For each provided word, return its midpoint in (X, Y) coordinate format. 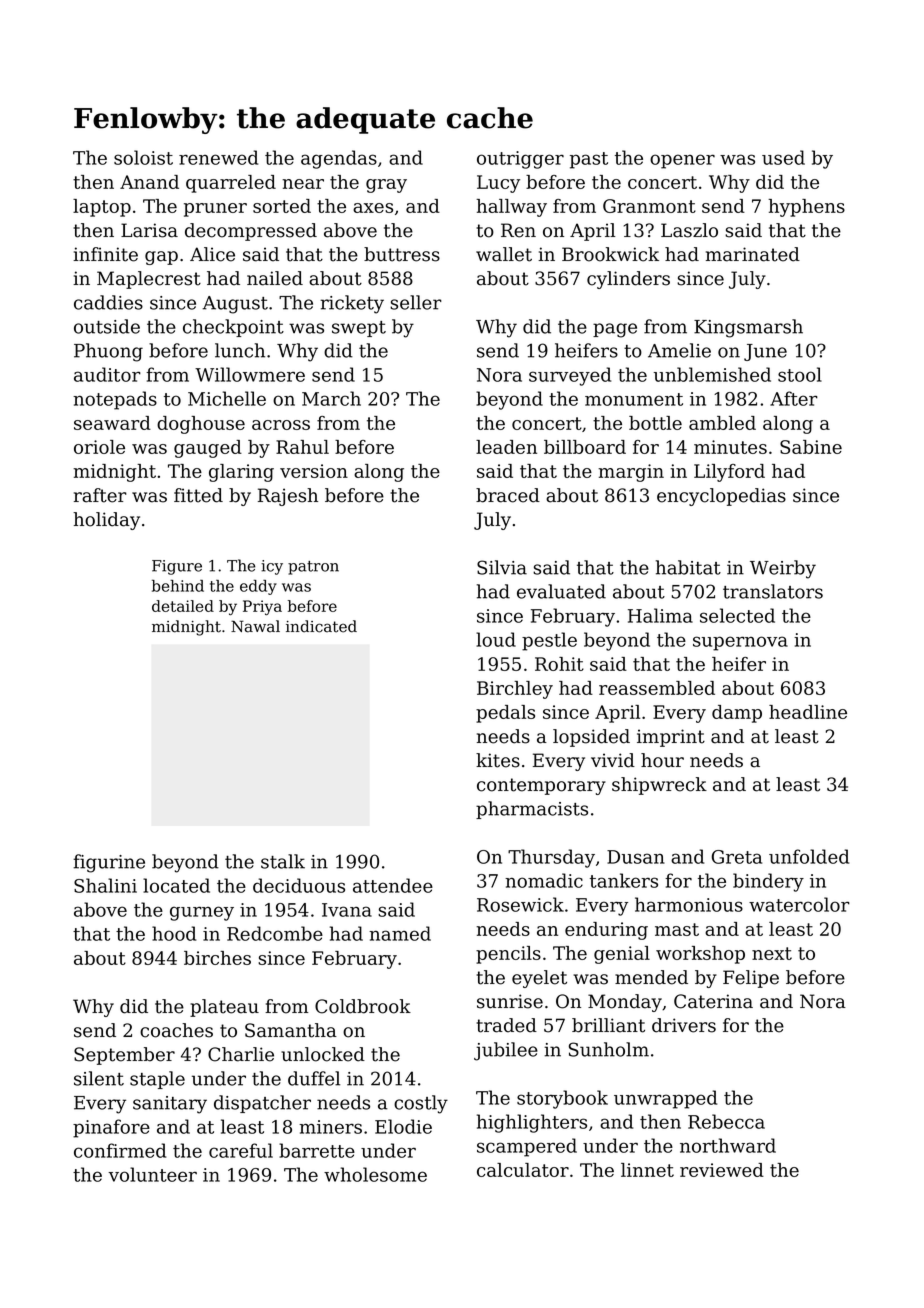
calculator (523, 1170)
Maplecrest (149, 280)
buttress (402, 254)
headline (808, 712)
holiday (106, 521)
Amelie (679, 350)
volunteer (152, 1174)
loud (496, 639)
